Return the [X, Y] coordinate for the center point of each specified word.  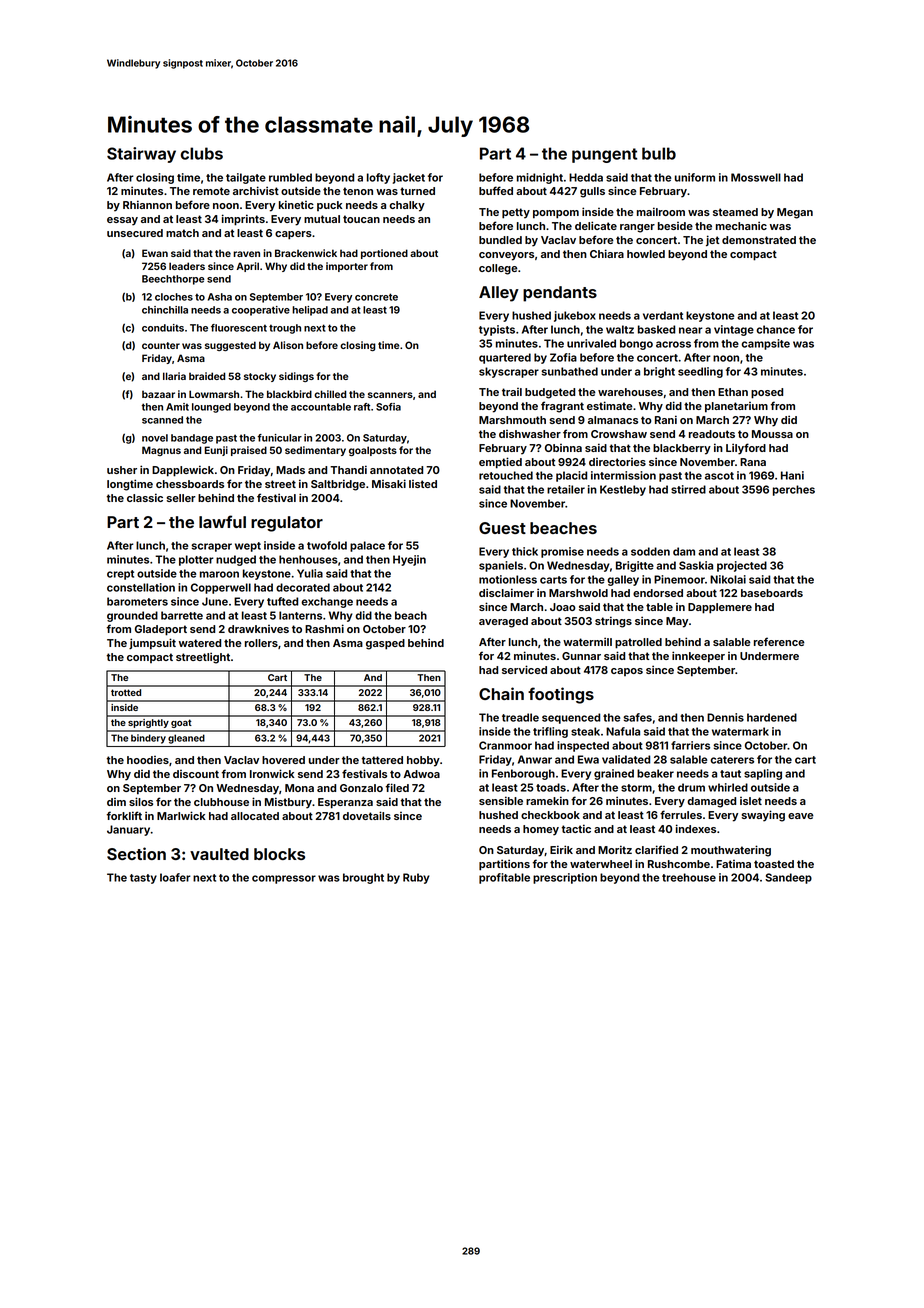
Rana [753, 462]
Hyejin [409, 560]
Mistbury [288, 803]
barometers [137, 601]
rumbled [290, 177]
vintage [734, 330]
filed [397, 787]
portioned [384, 254]
